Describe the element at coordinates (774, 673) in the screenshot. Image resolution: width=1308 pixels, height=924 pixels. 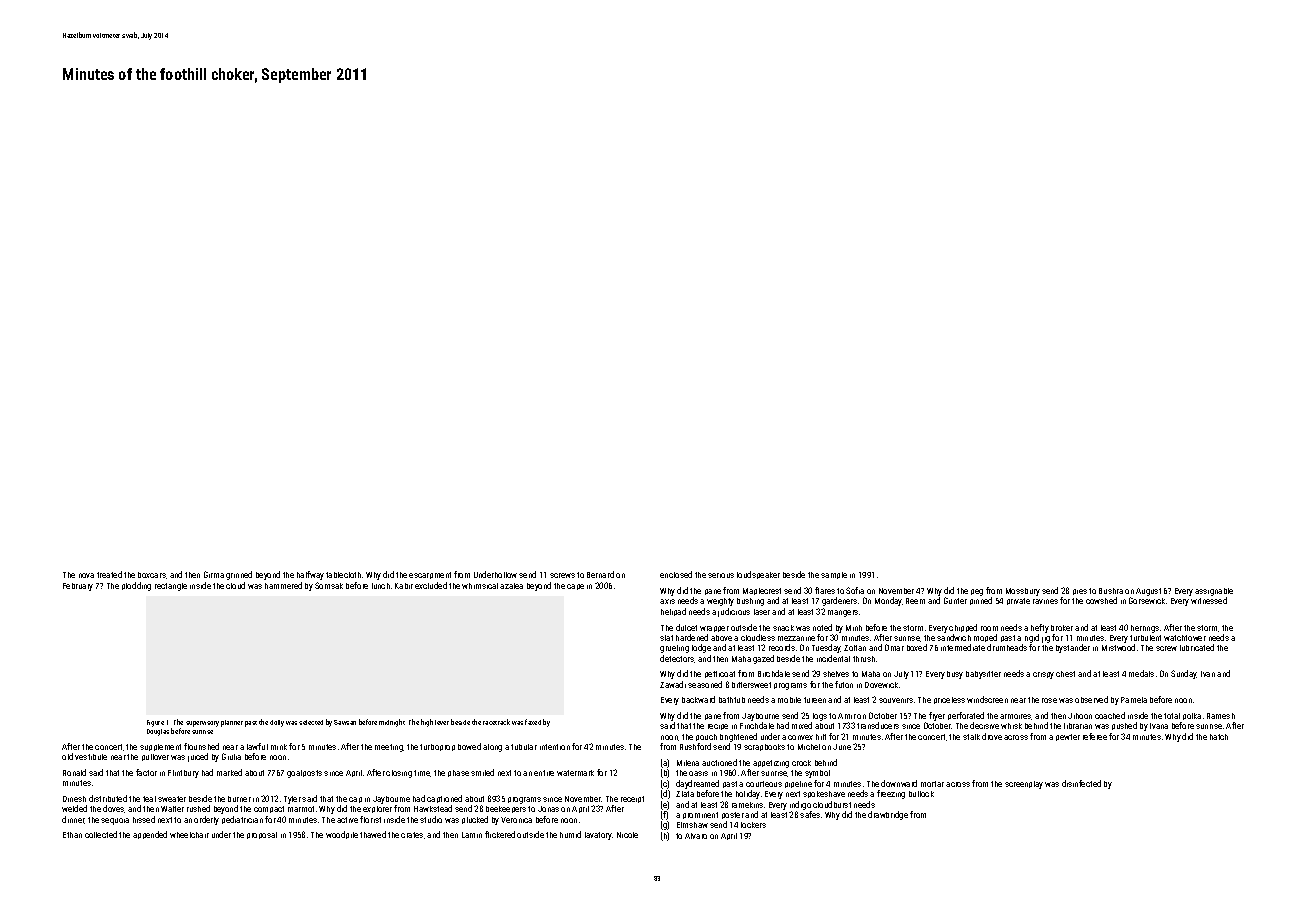
I see `Birchdale` at that location.
